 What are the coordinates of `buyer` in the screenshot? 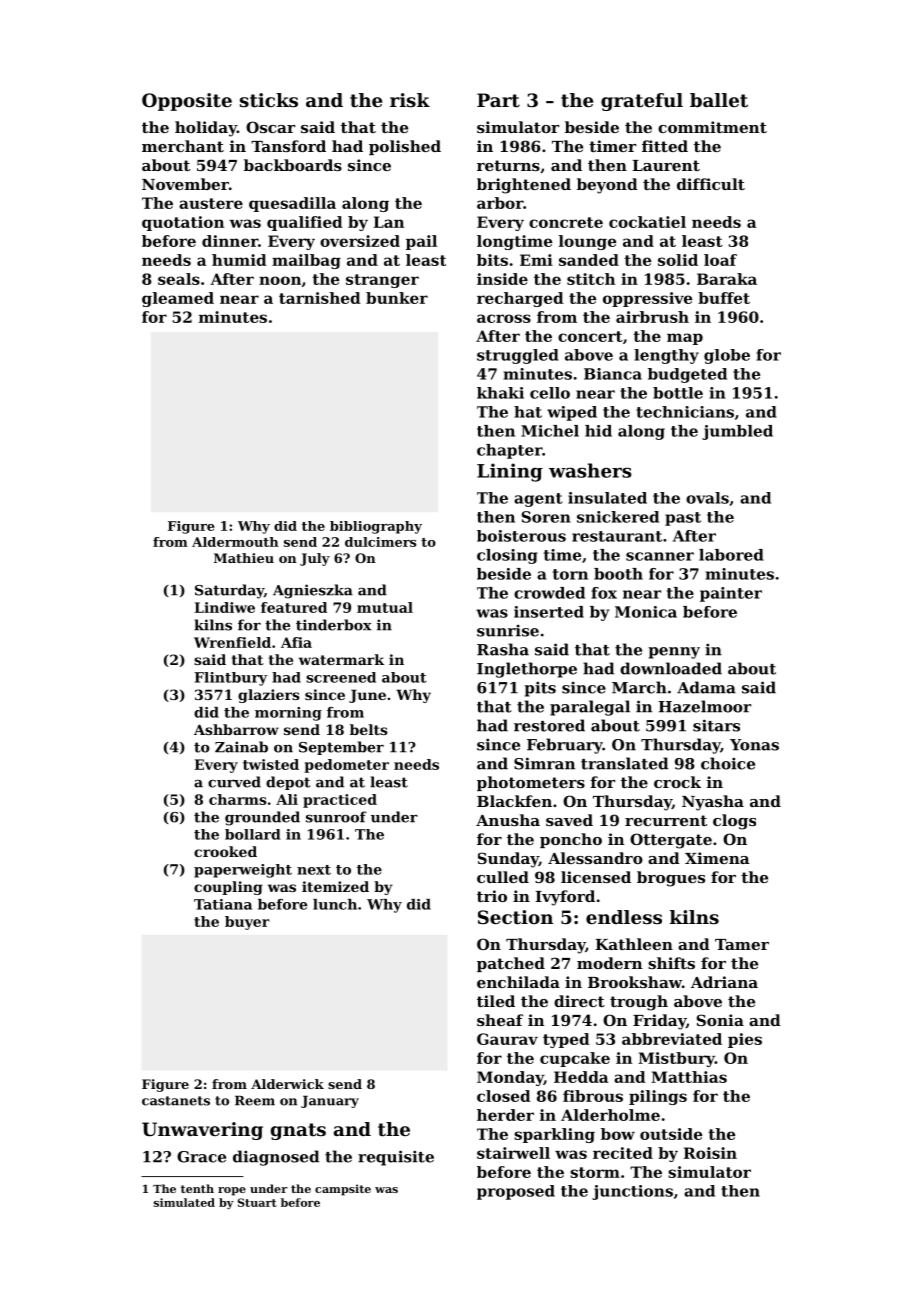 It's located at (247, 923).
